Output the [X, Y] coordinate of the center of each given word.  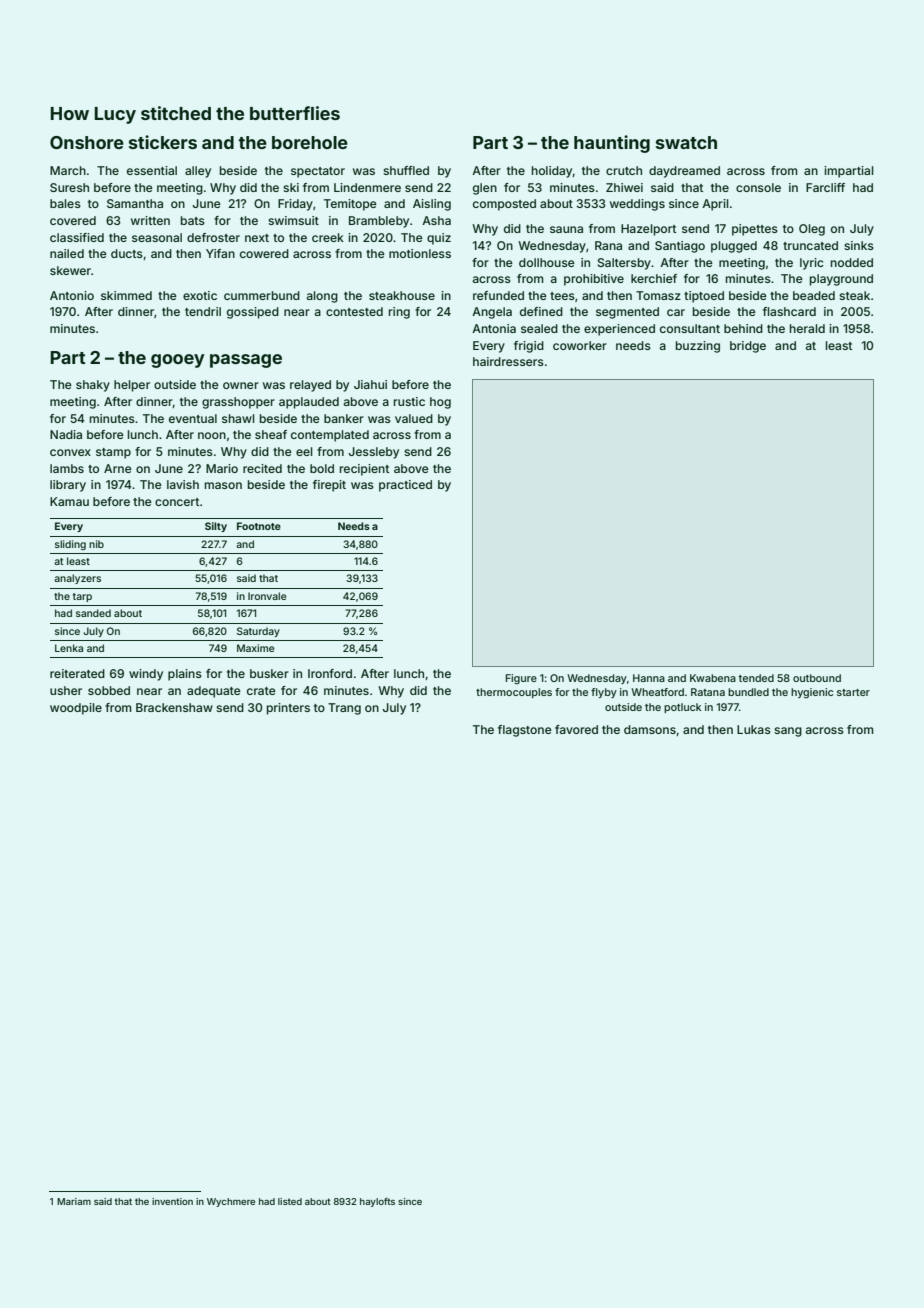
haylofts [377, 1202]
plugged [734, 247]
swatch [686, 142]
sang [788, 732]
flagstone [525, 731]
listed [290, 1201]
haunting [612, 144]
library [68, 486]
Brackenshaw [174, 707]
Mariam [74, 1201]
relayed [310, 386]
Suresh [69, 187]
